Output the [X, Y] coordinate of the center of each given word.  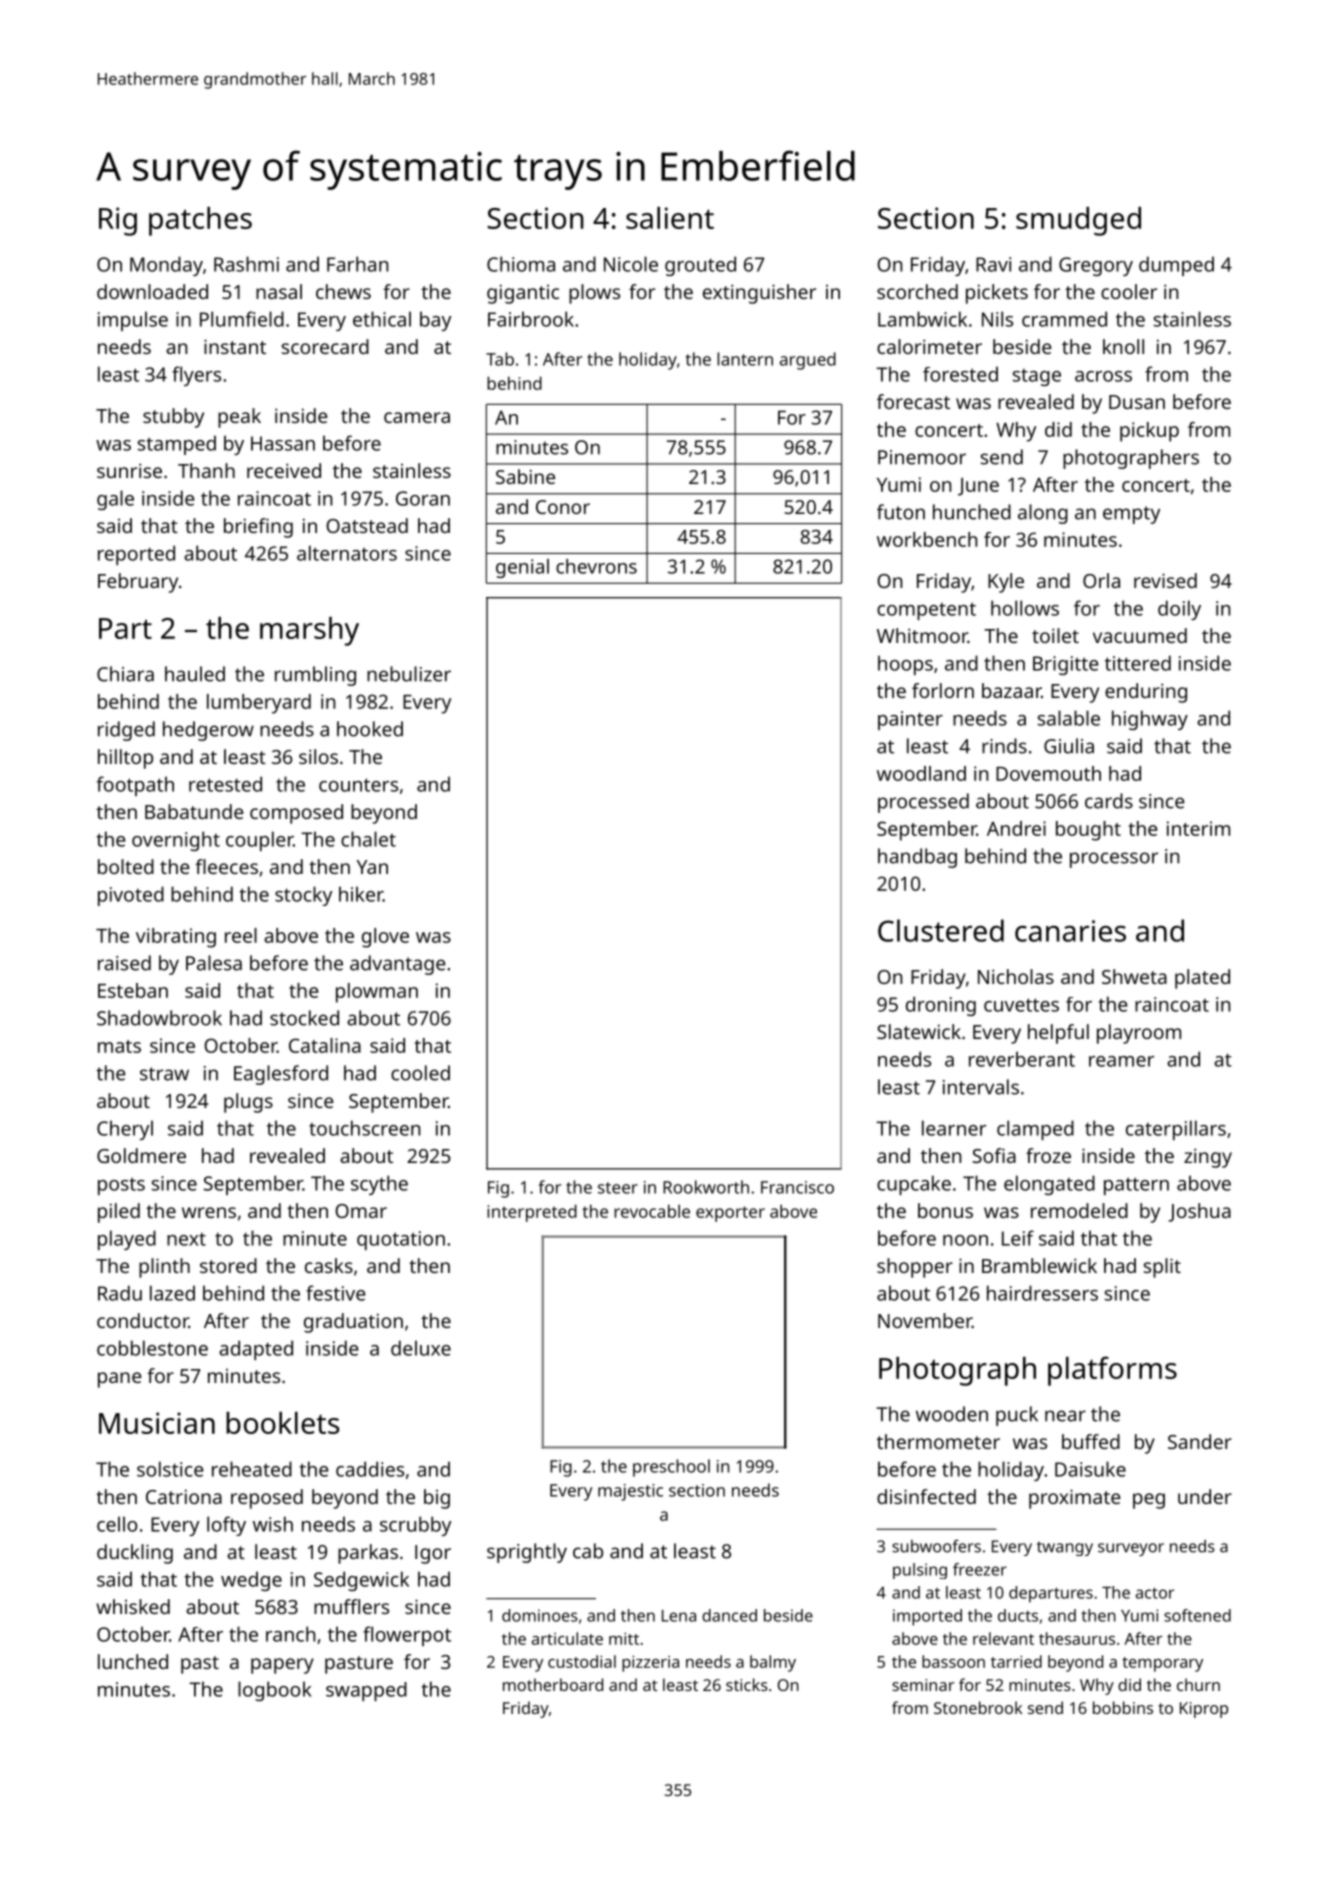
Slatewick [919, 1031]
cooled [420, 1073]
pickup [1149, 432]
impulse [133, 321]
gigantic [523, 294]
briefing [258, 528]
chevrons [596, 566]
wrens [209, 1212]
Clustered [941, 930]
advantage [398, 965]
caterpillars [1176, 1130]
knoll [1123, 346]
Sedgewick [361, 1581]
